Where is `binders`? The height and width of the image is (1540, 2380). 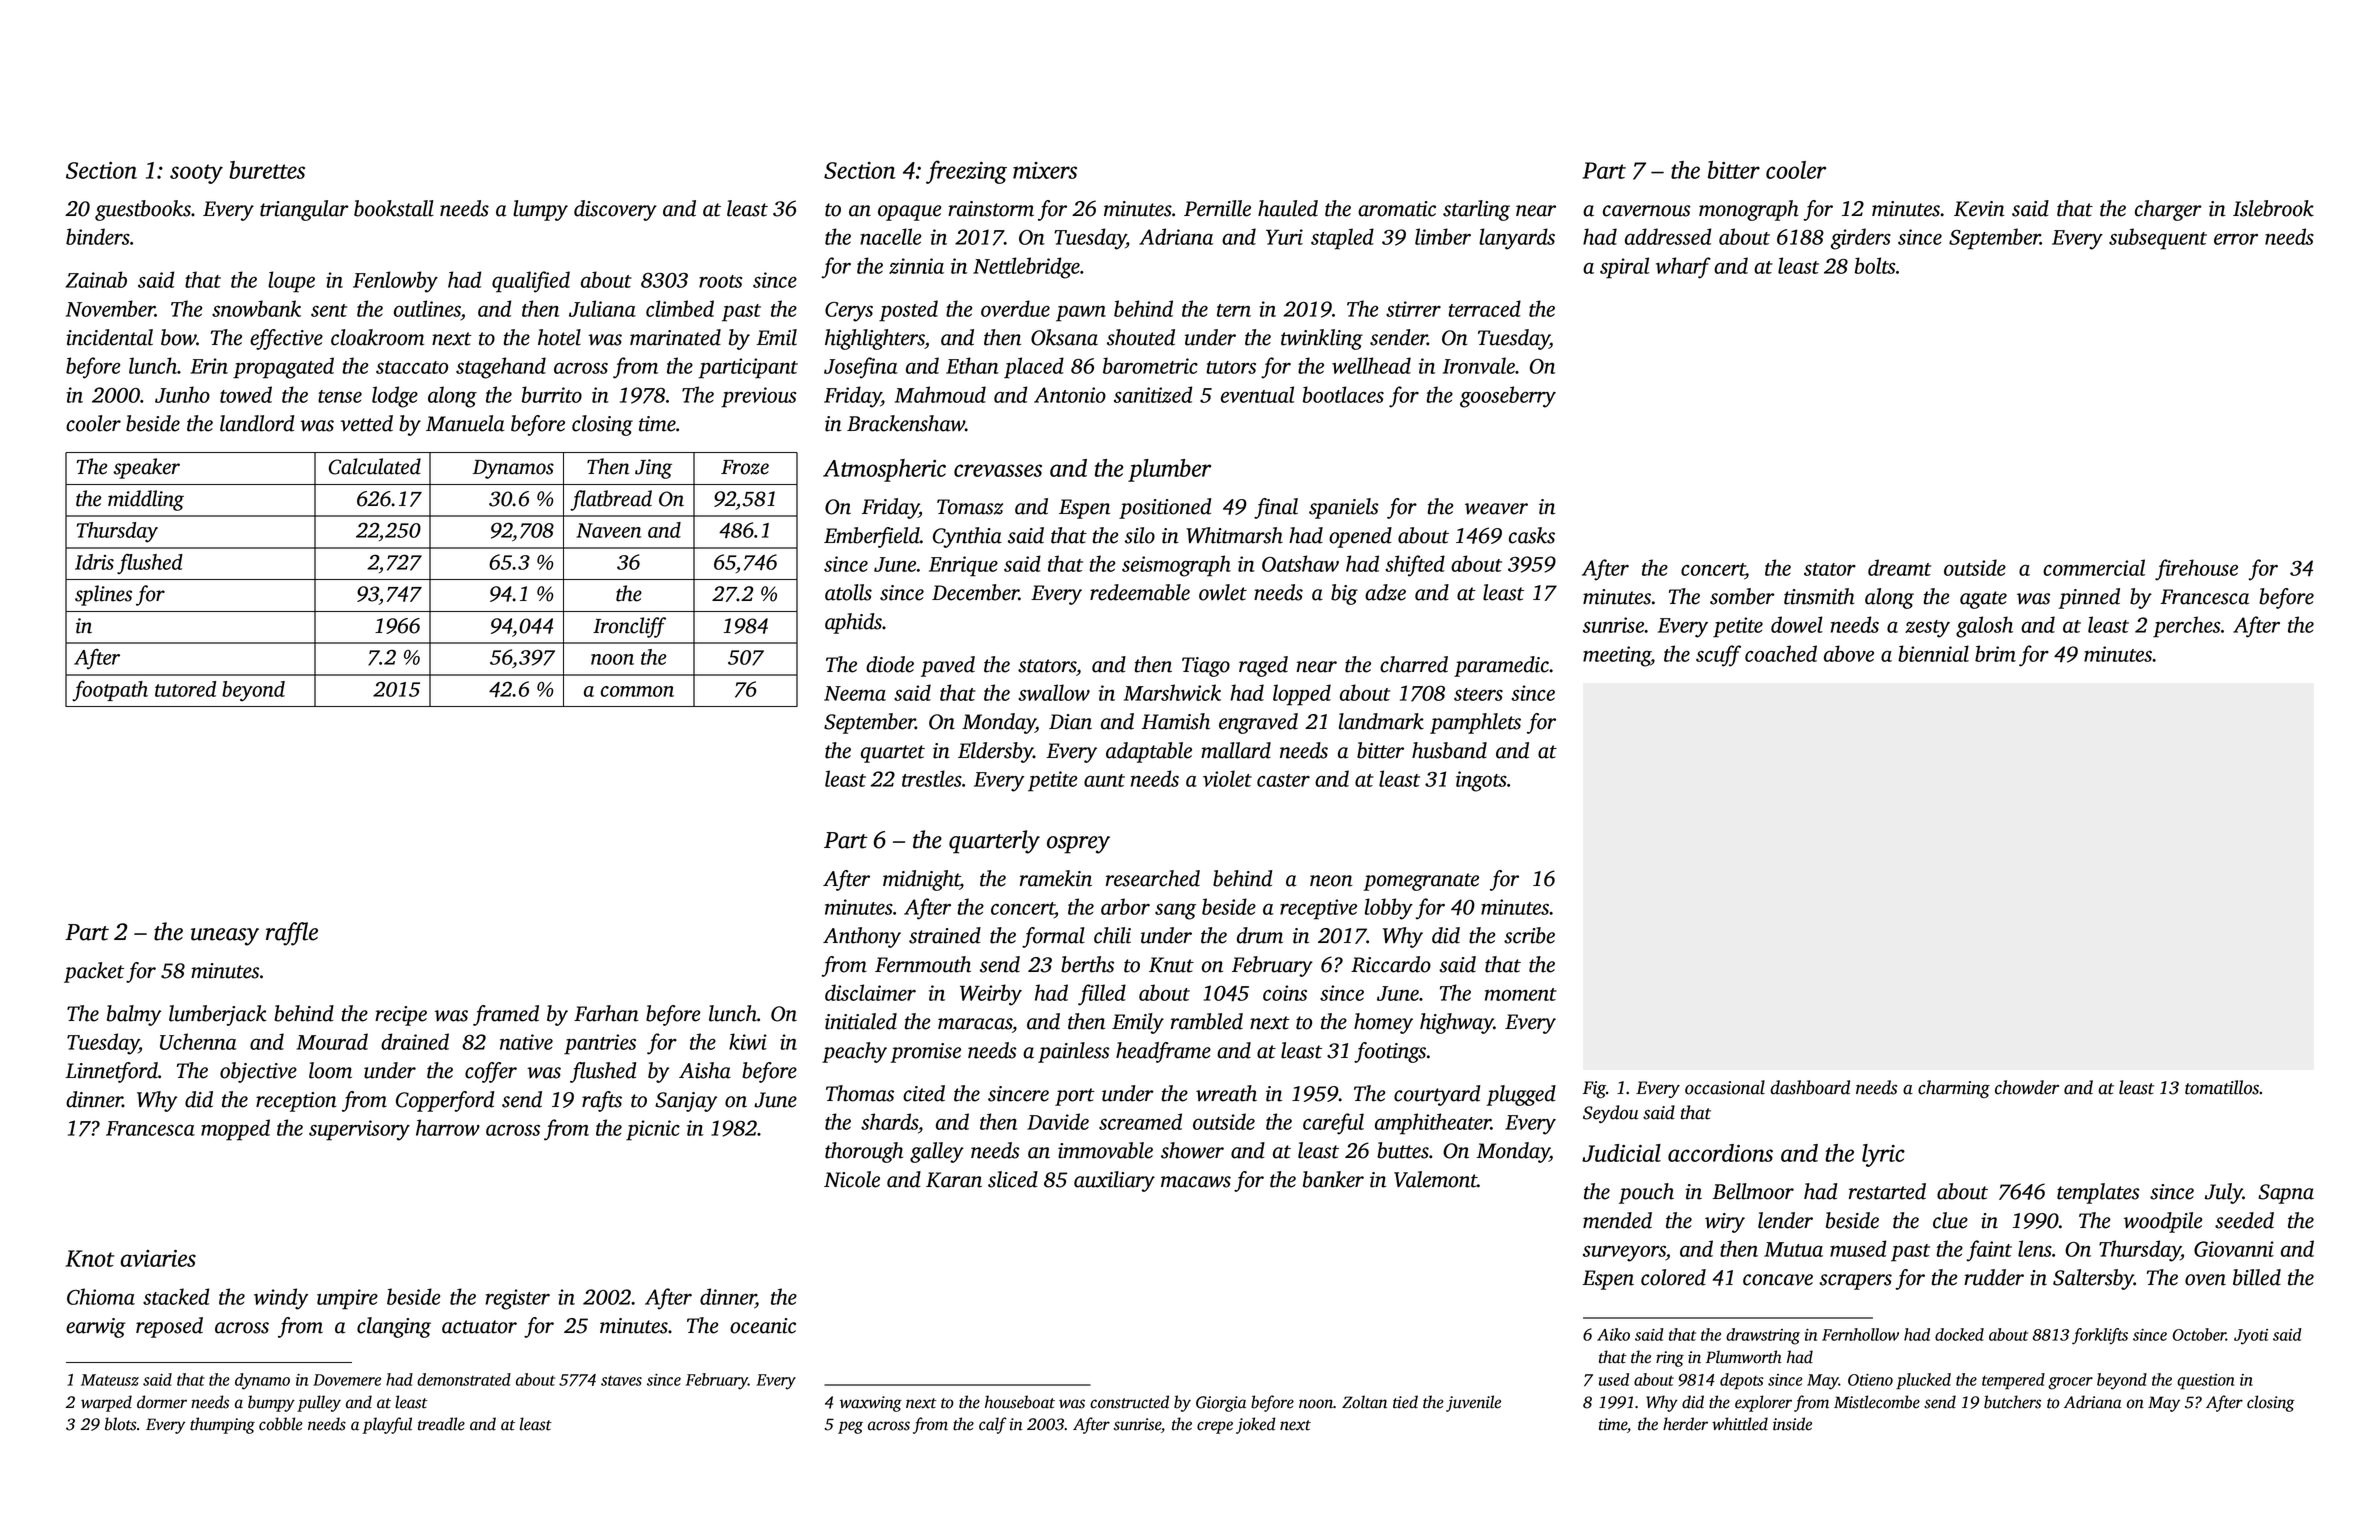
binders is located at coordinates (98, 236).
